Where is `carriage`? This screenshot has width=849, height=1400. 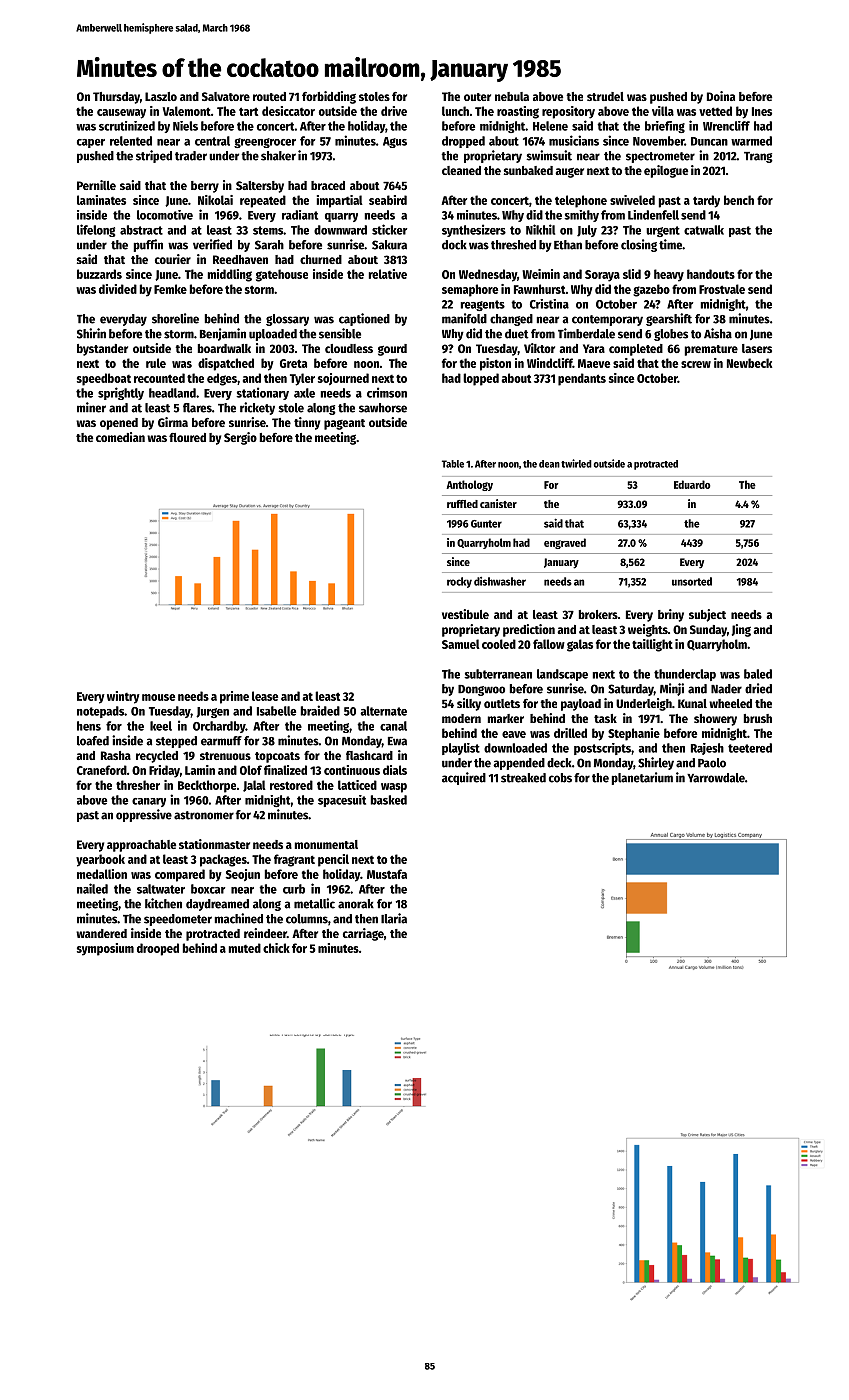
carriage is located at coordinates (363, 934).
